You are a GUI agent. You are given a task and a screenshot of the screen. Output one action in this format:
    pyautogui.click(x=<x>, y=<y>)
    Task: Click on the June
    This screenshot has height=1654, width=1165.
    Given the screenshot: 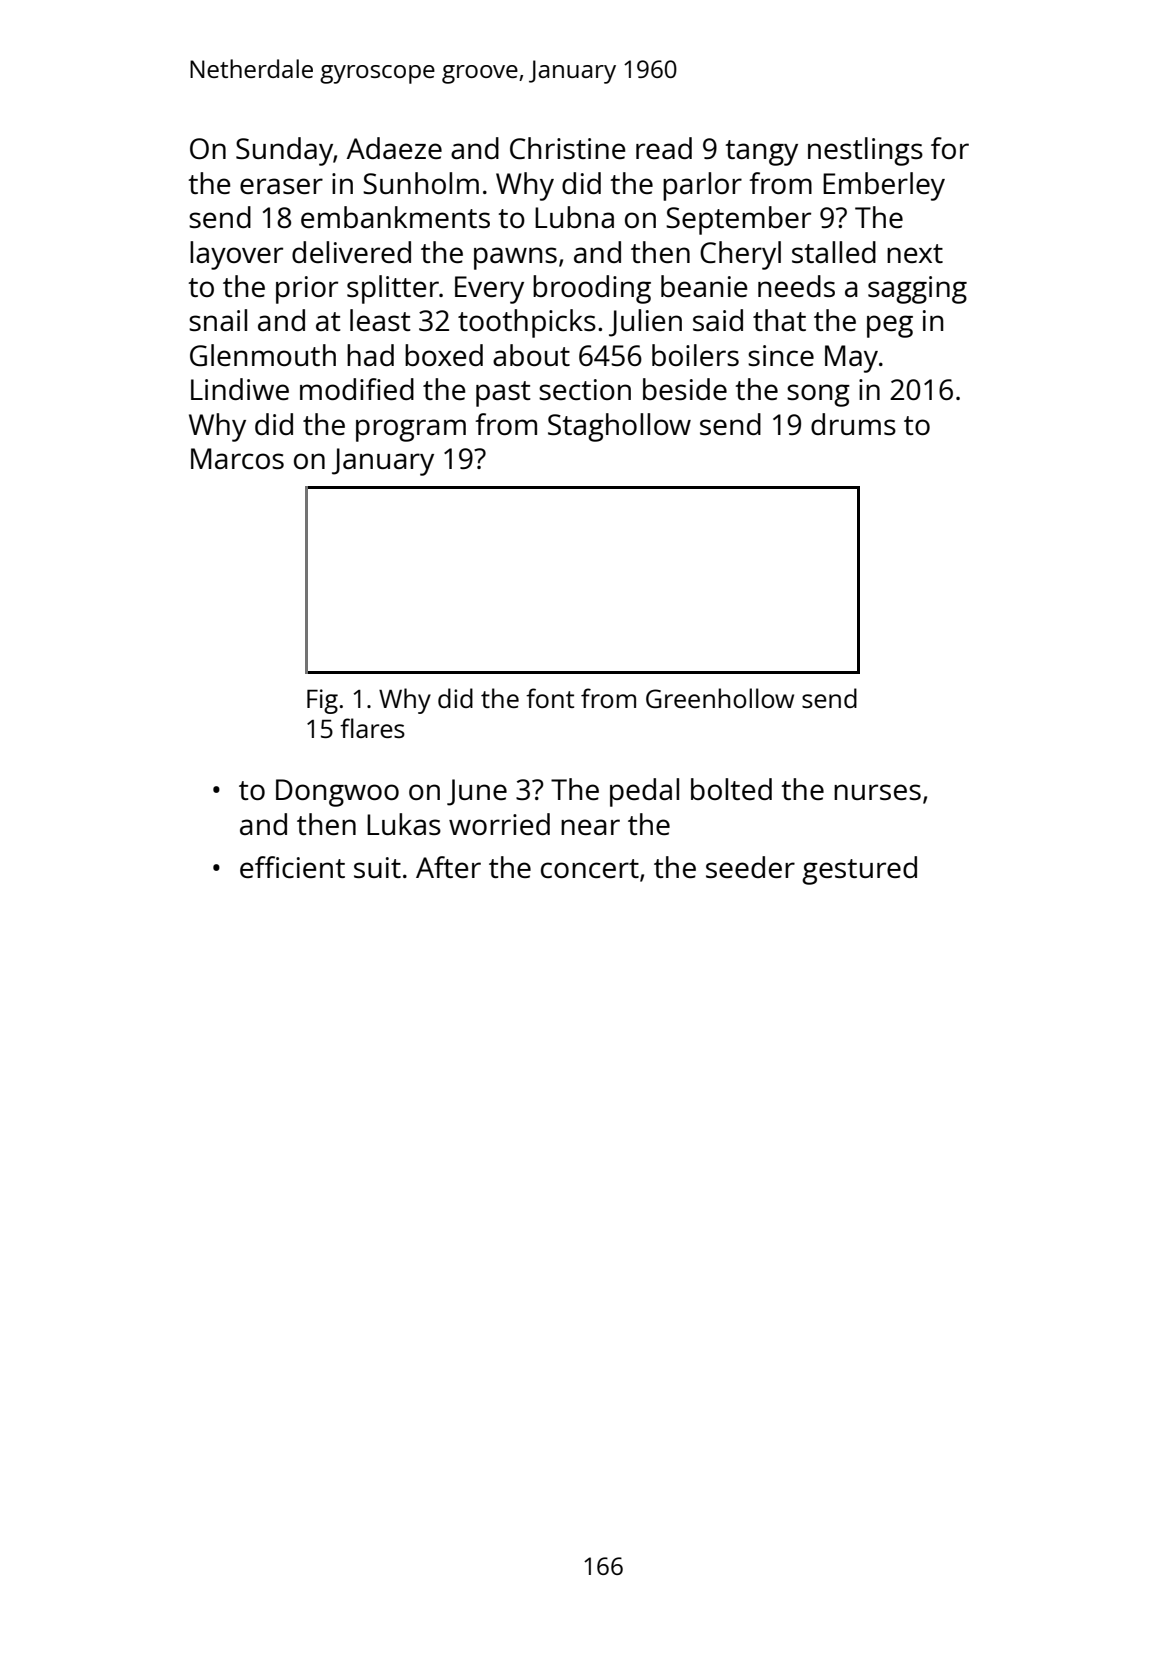 What is the action you would take?
    pyautogui.click(x=477, y=792)
